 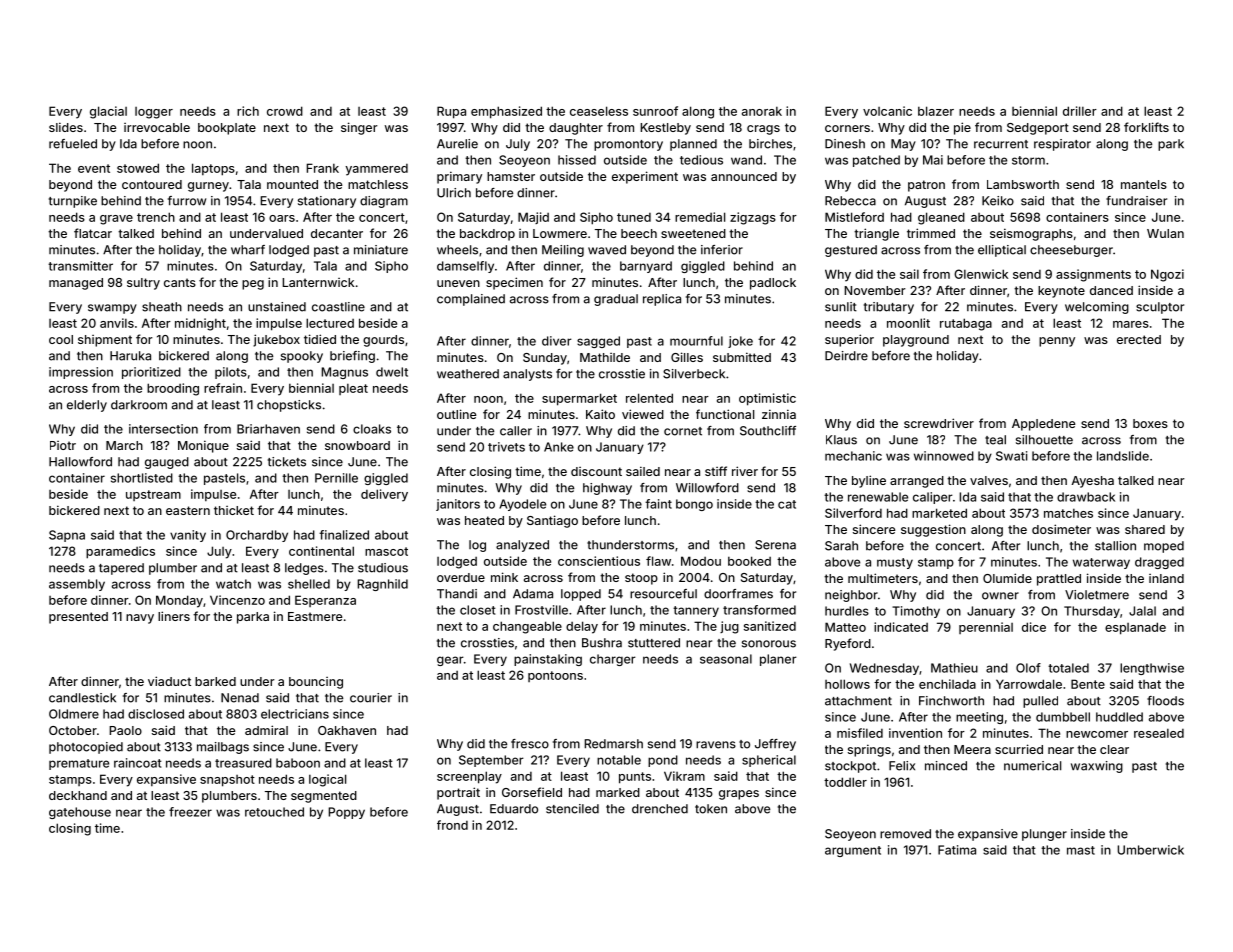 What do you see at coordinates (966, 324) in the screenshot?
I see `rutabaga` at bounding box center [966, 324].
